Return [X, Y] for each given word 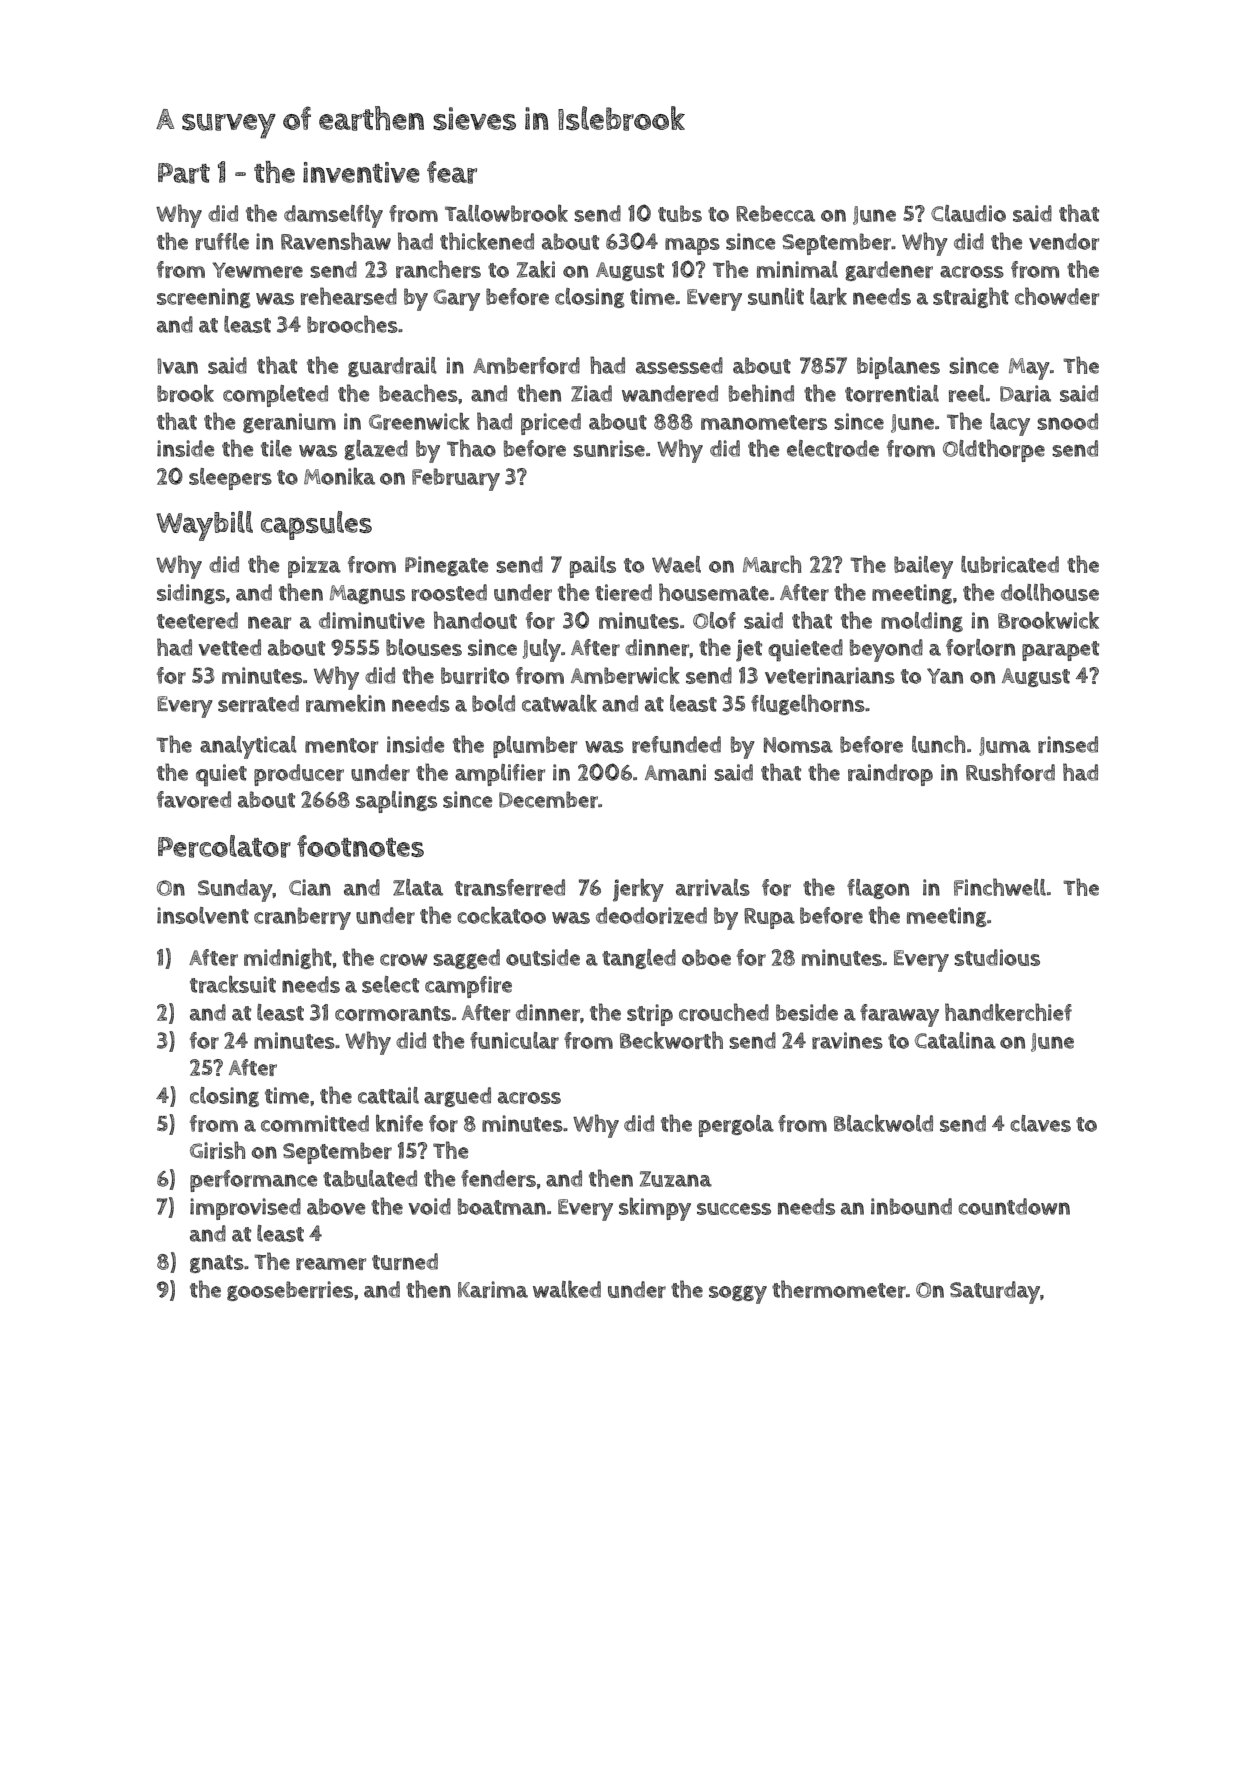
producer [299, 775]
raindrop [890, 775]
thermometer [839, 1289]
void [429, 1206]
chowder [1057, 296]
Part [184, 173]
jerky [638, 890]
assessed [679, 365]
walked [567, 1289]
